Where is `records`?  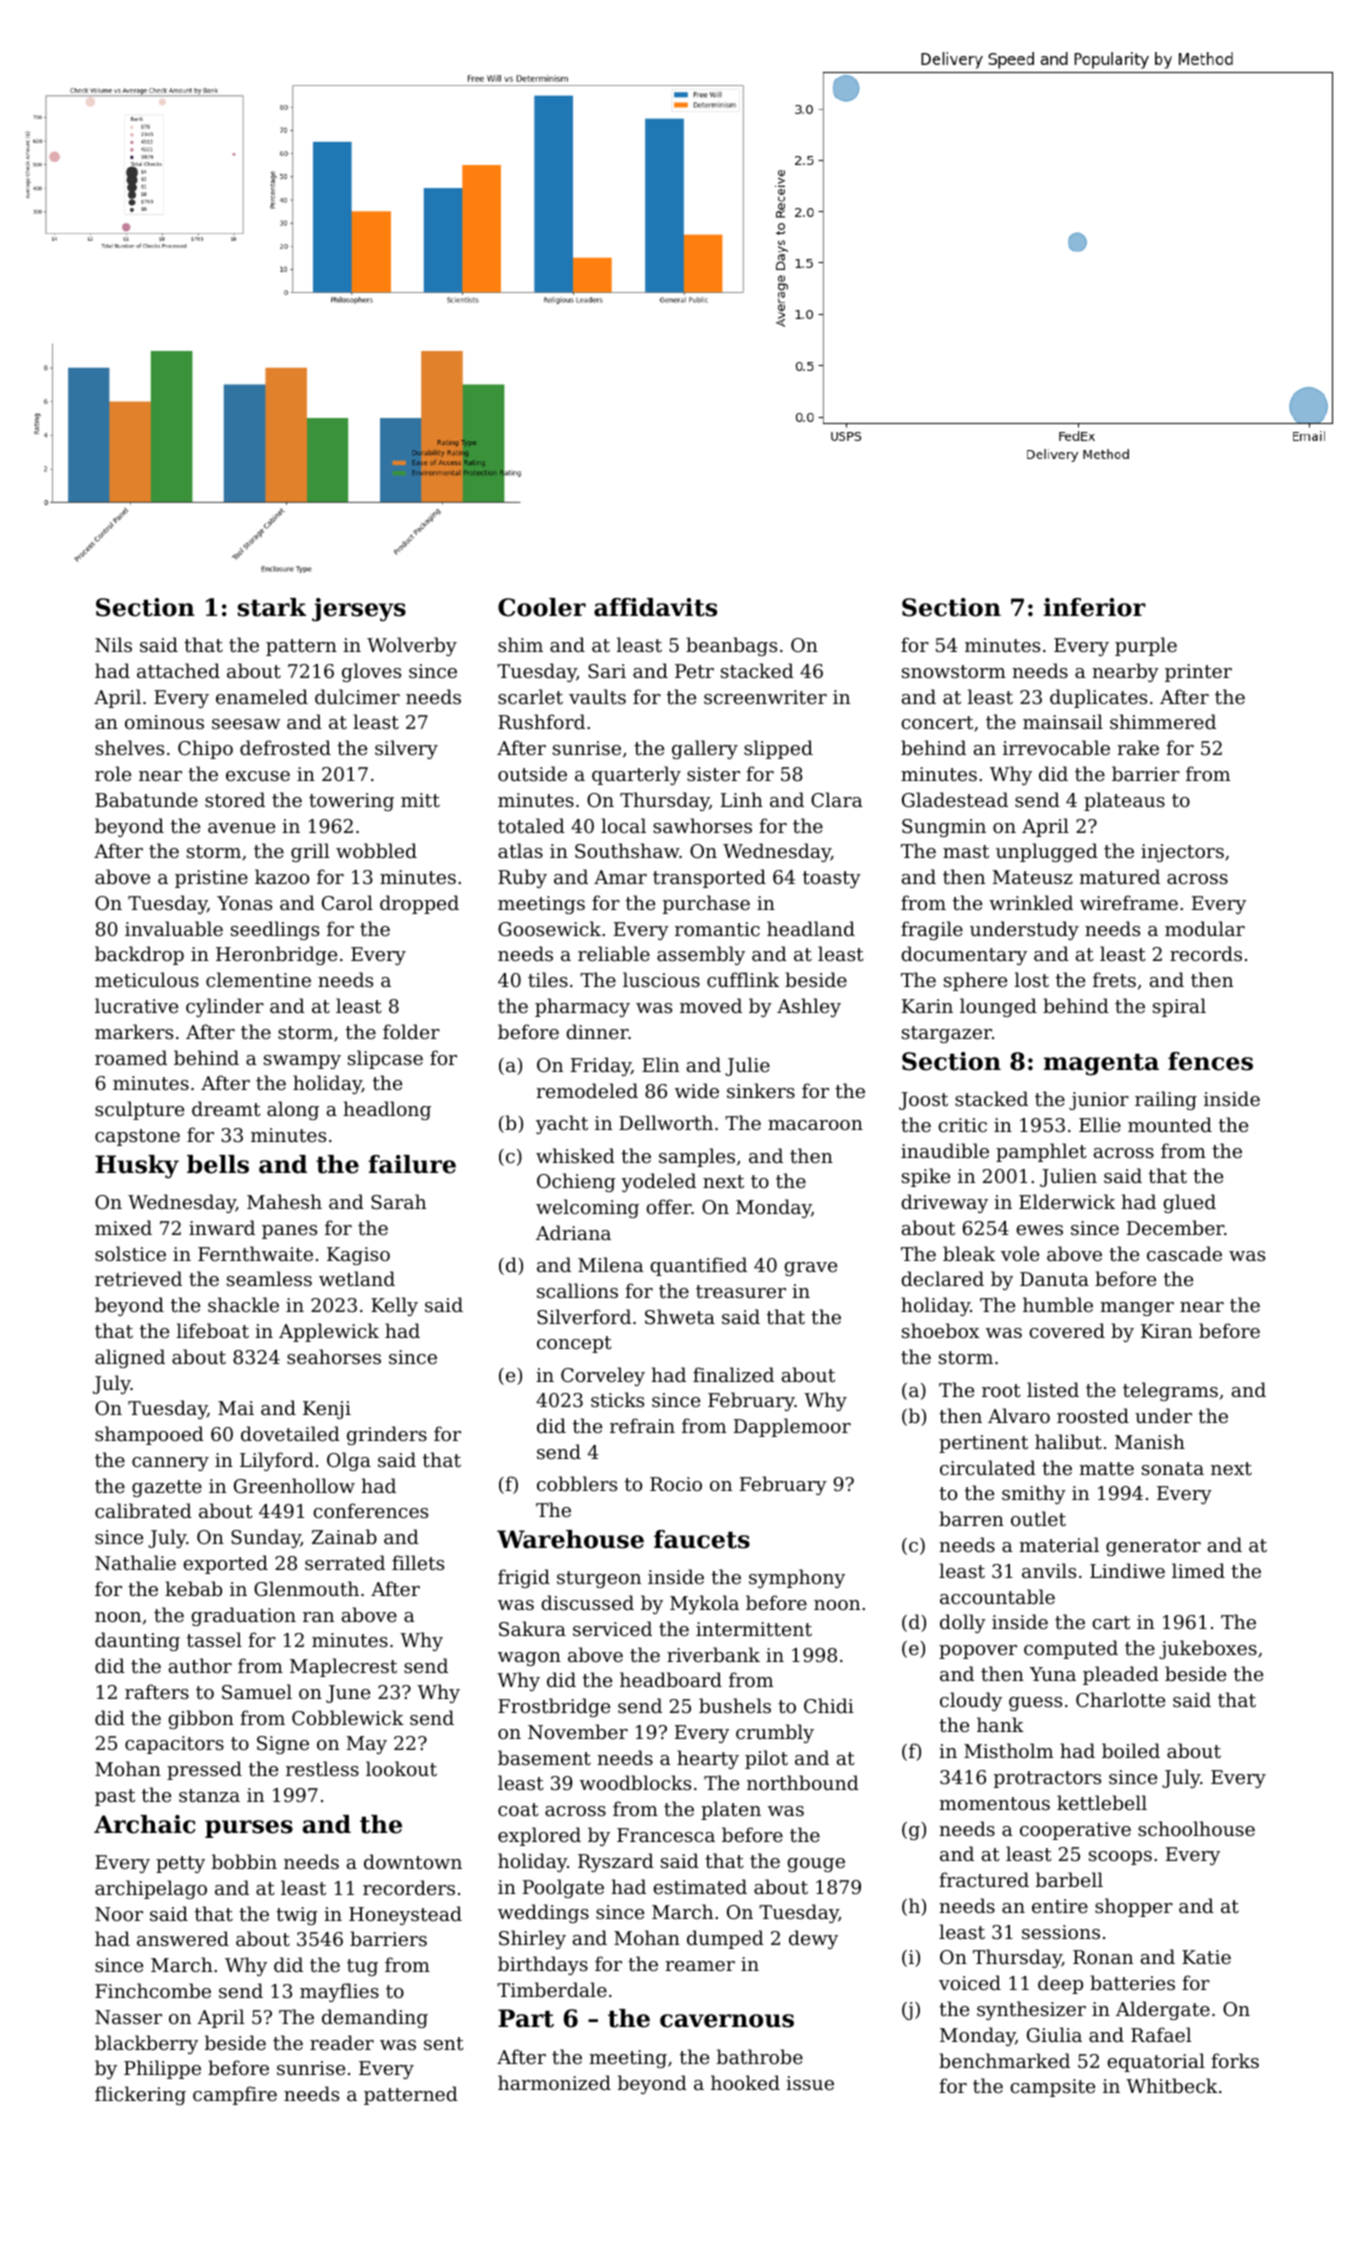 records is located at coordinates (1206, 953).
